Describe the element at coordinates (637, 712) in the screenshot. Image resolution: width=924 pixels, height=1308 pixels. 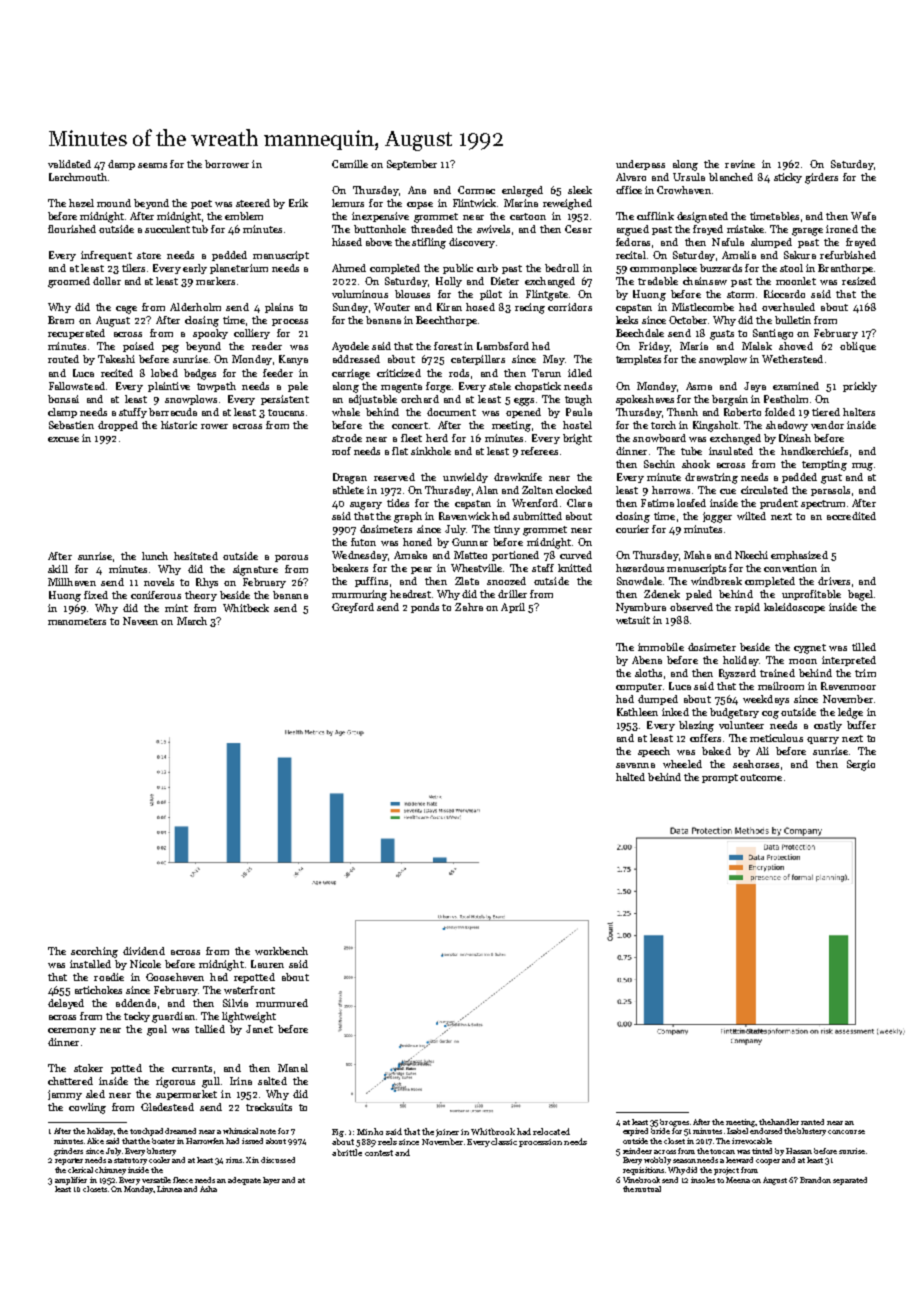
I see `Kathleen` at that location.
